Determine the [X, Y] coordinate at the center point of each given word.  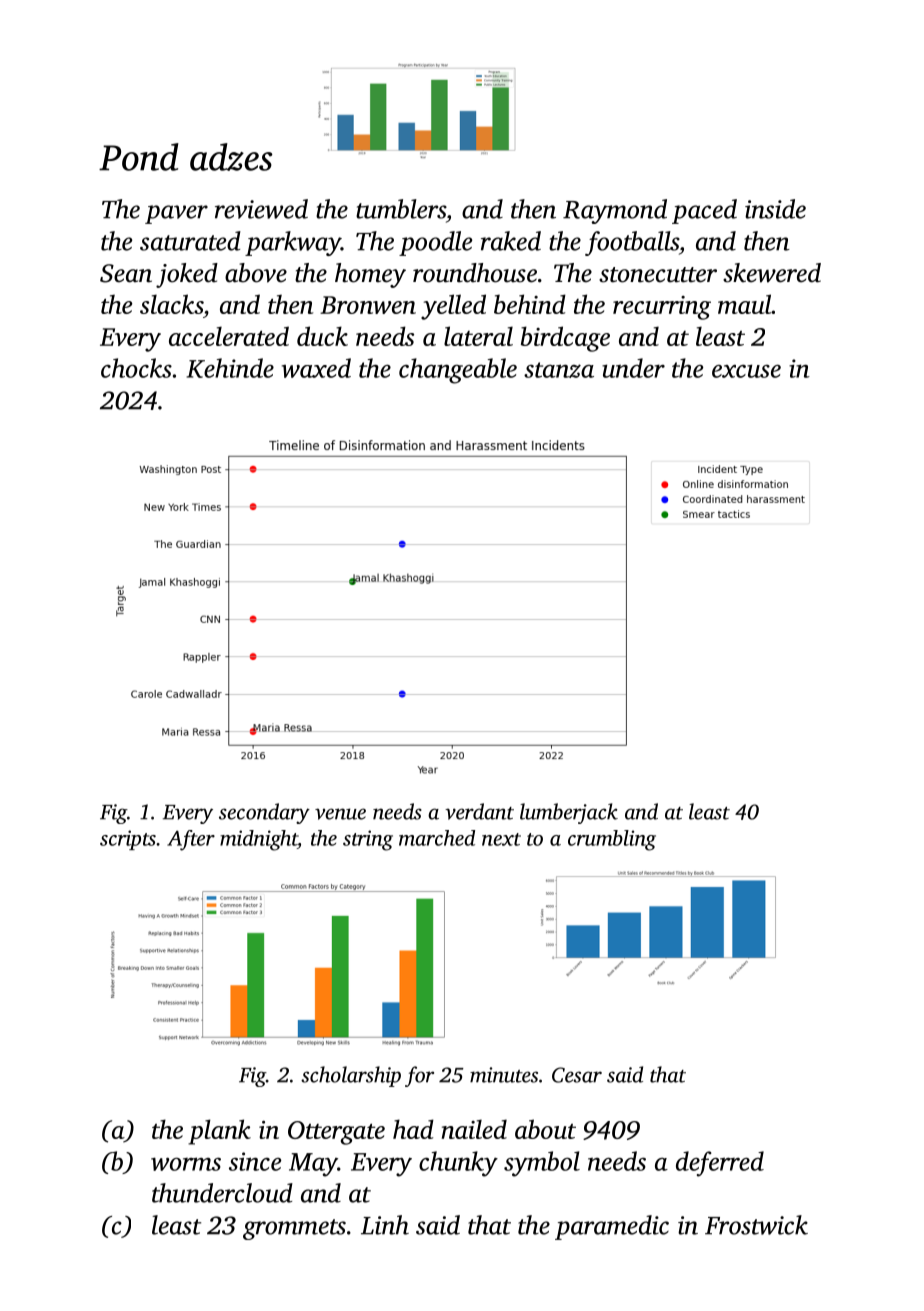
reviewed [261, 209]
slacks [171, 304]
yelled [453, 307]
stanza [559, 370]
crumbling [612, 840]
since [255, 1161]
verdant [479, 811]
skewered [772, 273]
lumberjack [569, 813]
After [191, 840]
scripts [128, 840]
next [501, 839]
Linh [385, 1225]
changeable [458, 371]
